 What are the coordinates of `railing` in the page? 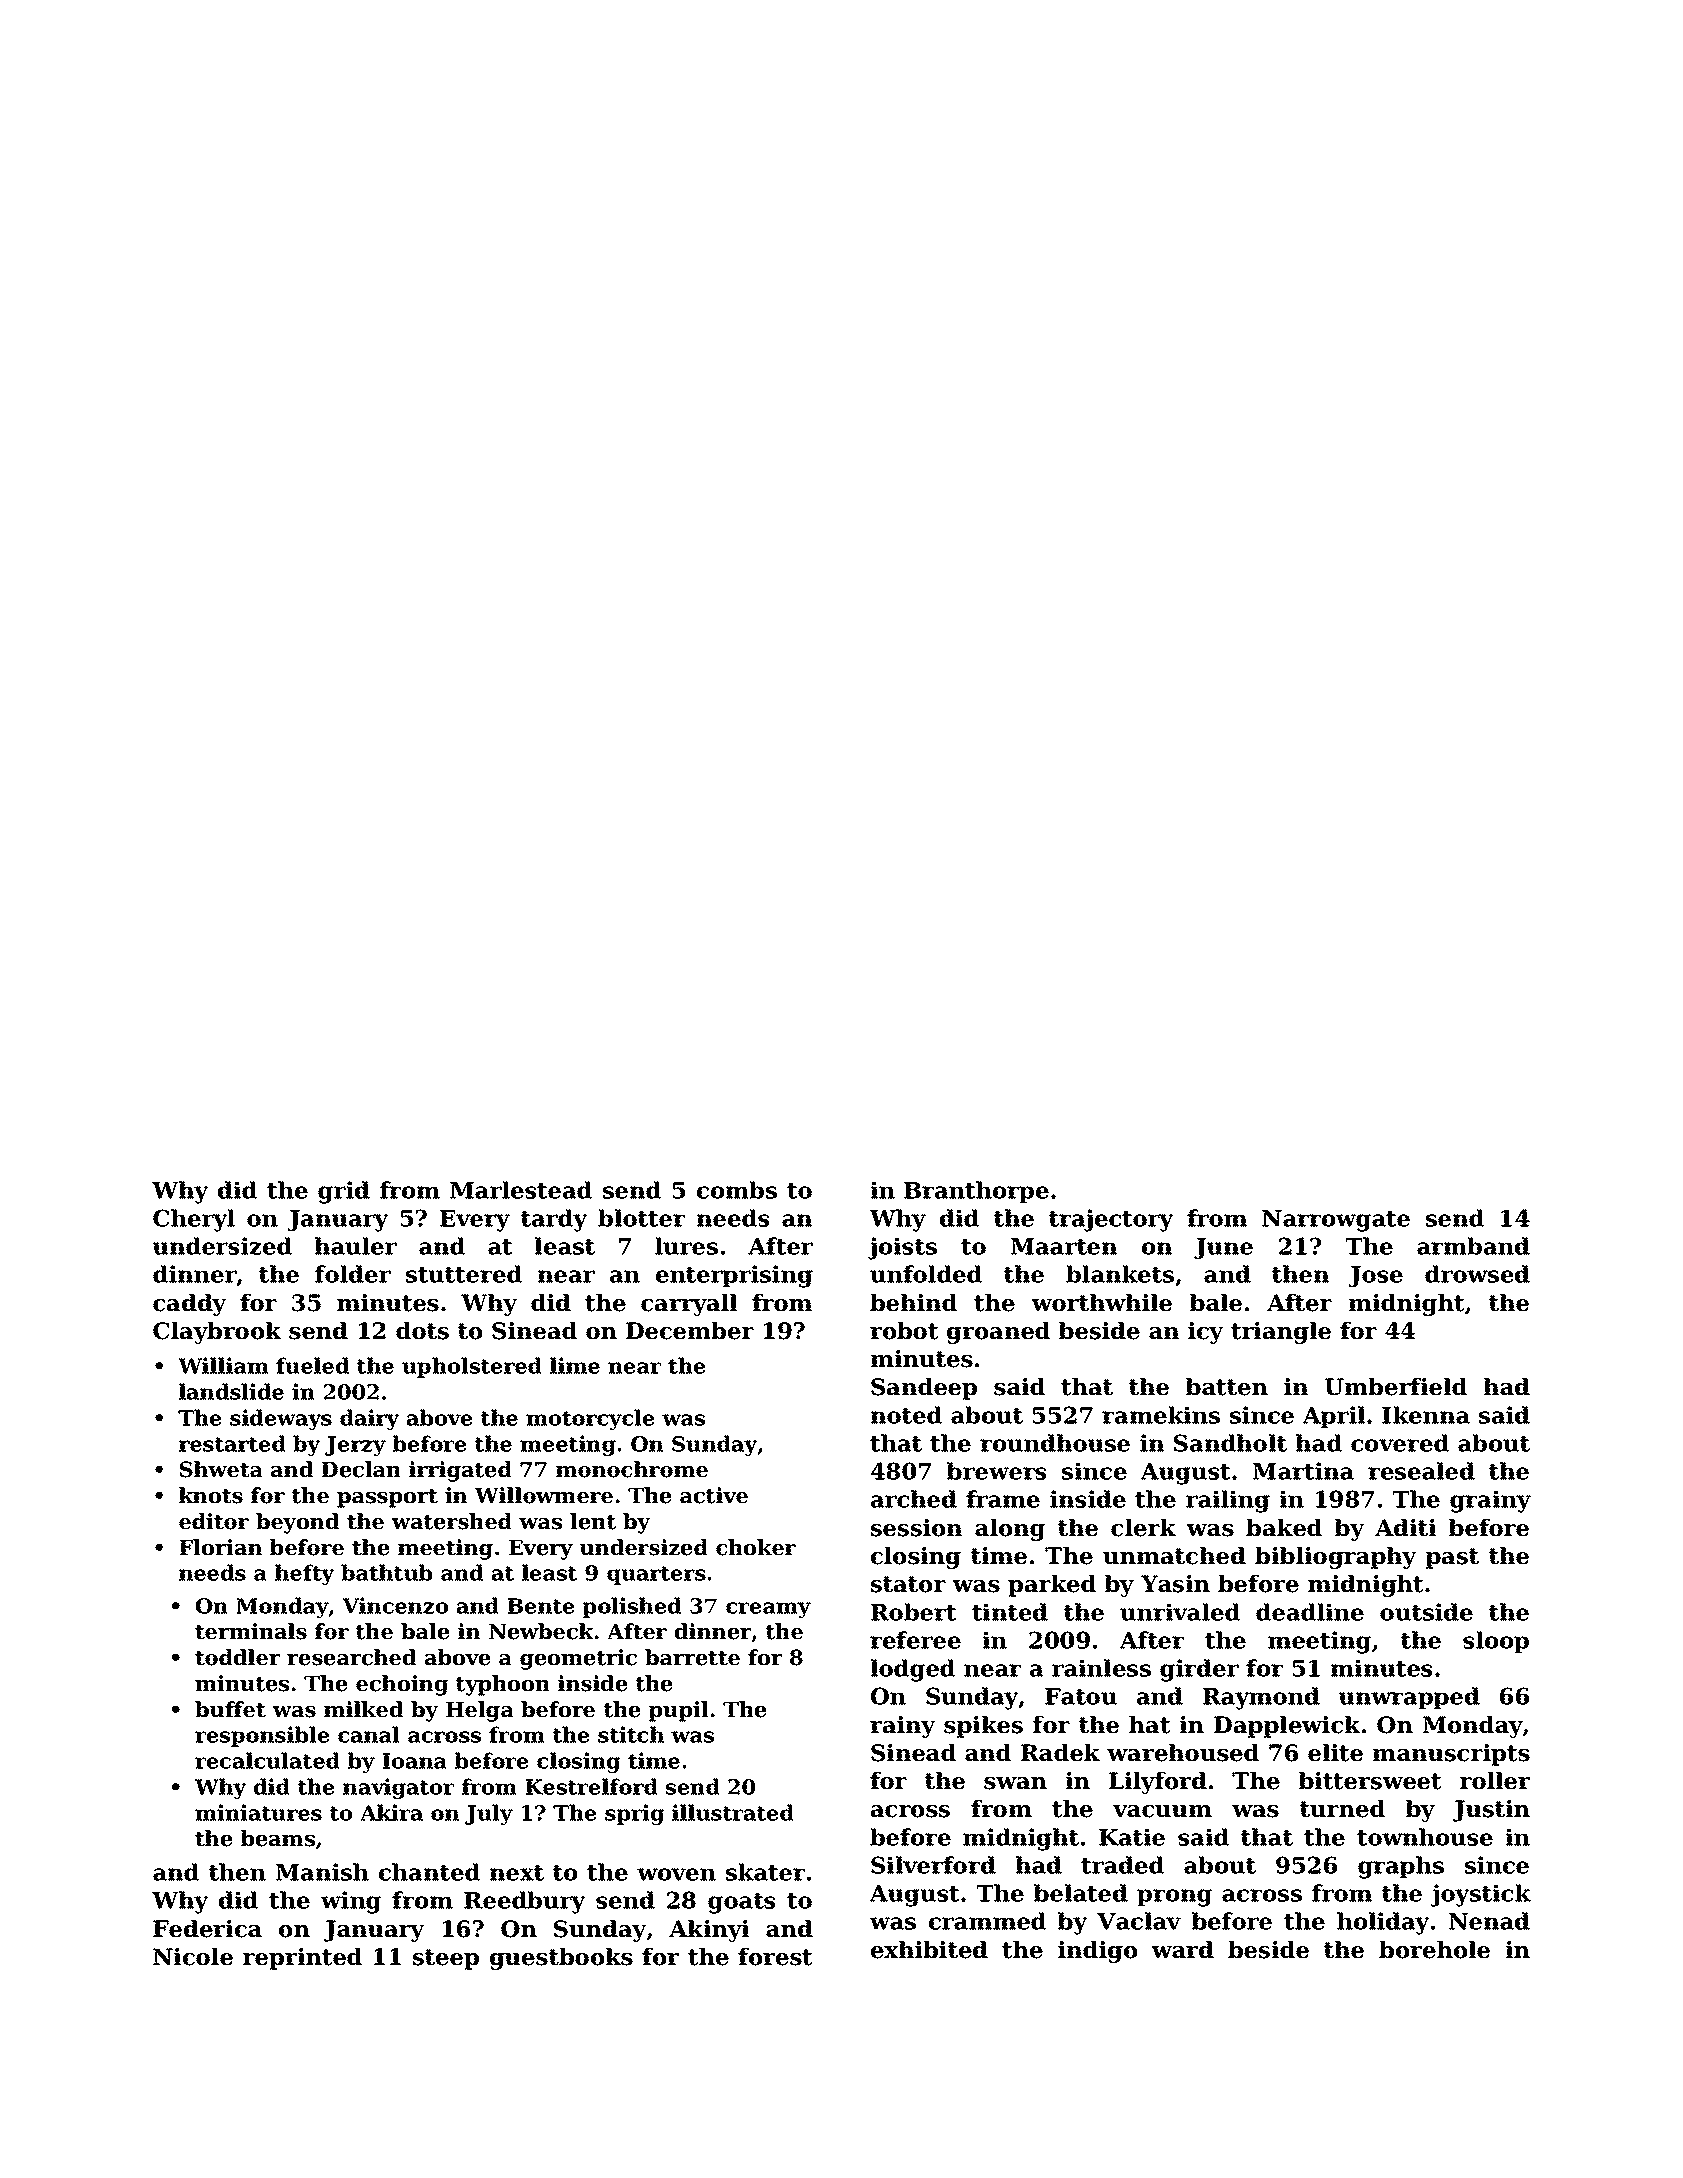 It's located at (1228, 1501).
